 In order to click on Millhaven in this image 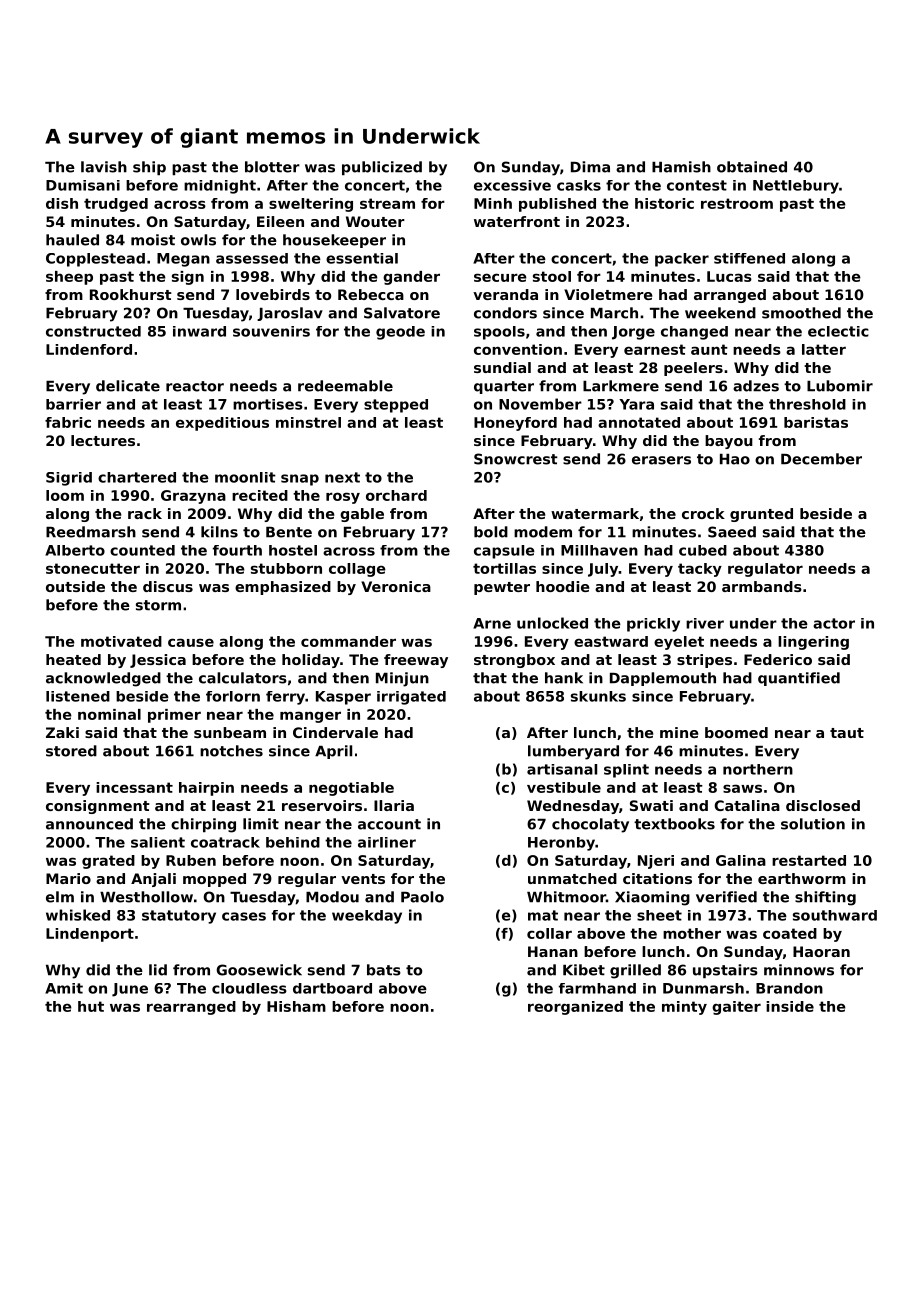, I will do `click(599, 550)`.
